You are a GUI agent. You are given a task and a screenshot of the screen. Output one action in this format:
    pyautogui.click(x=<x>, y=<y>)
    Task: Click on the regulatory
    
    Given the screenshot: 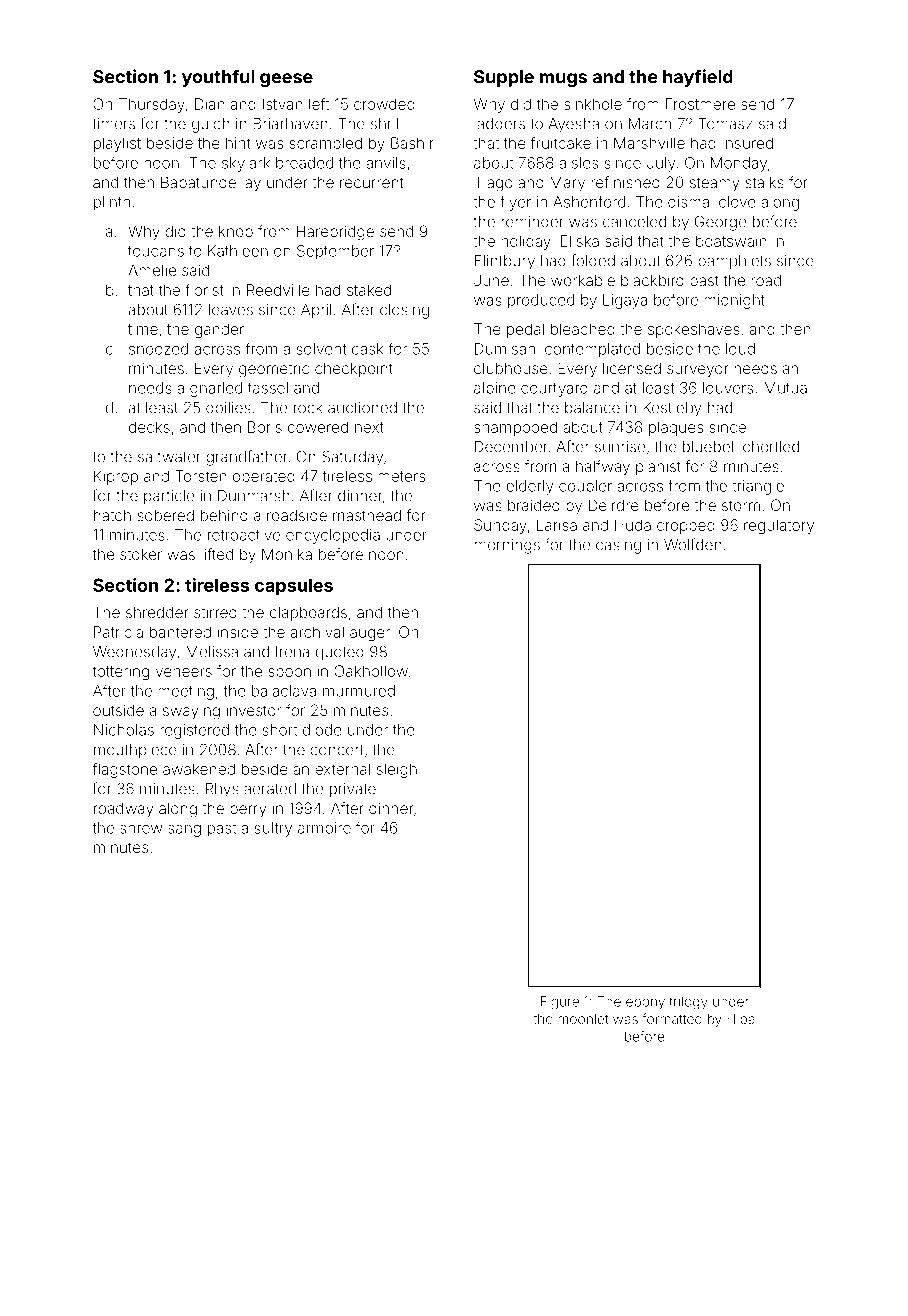 What is the action you would take?
    pyautogui.click(x=779, y=526)
